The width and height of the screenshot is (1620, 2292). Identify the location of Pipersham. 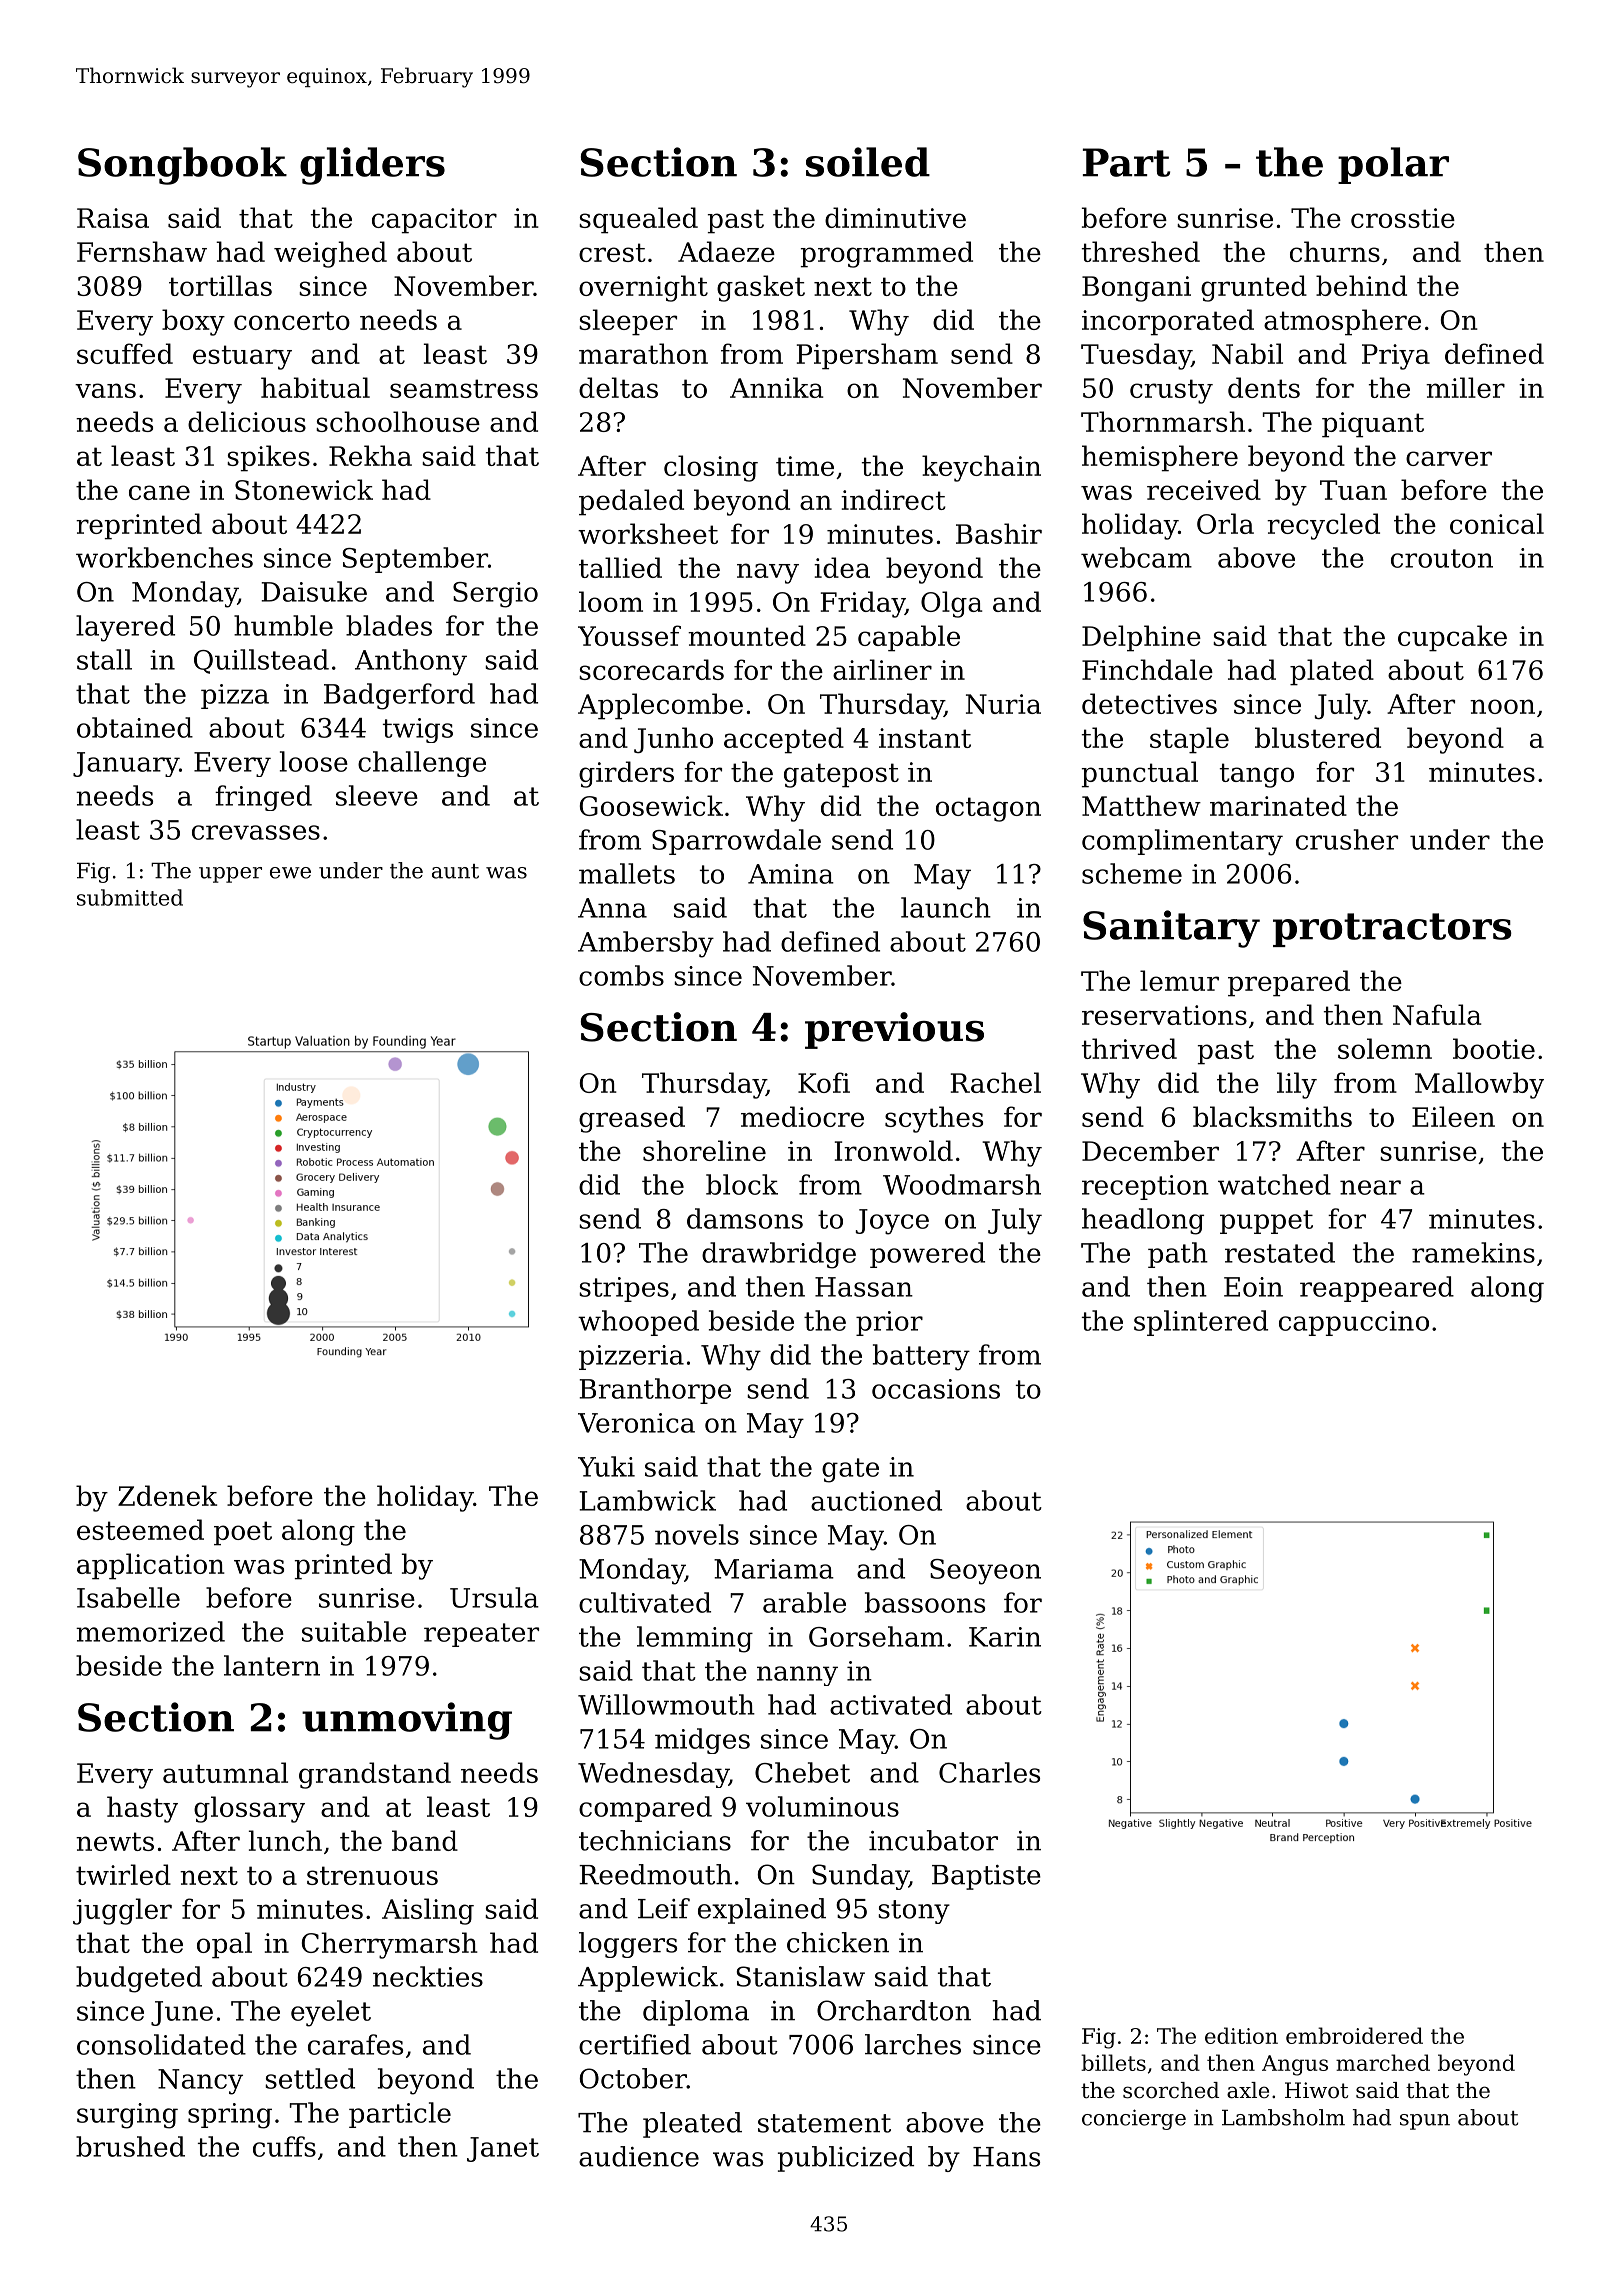
(867, 356).
